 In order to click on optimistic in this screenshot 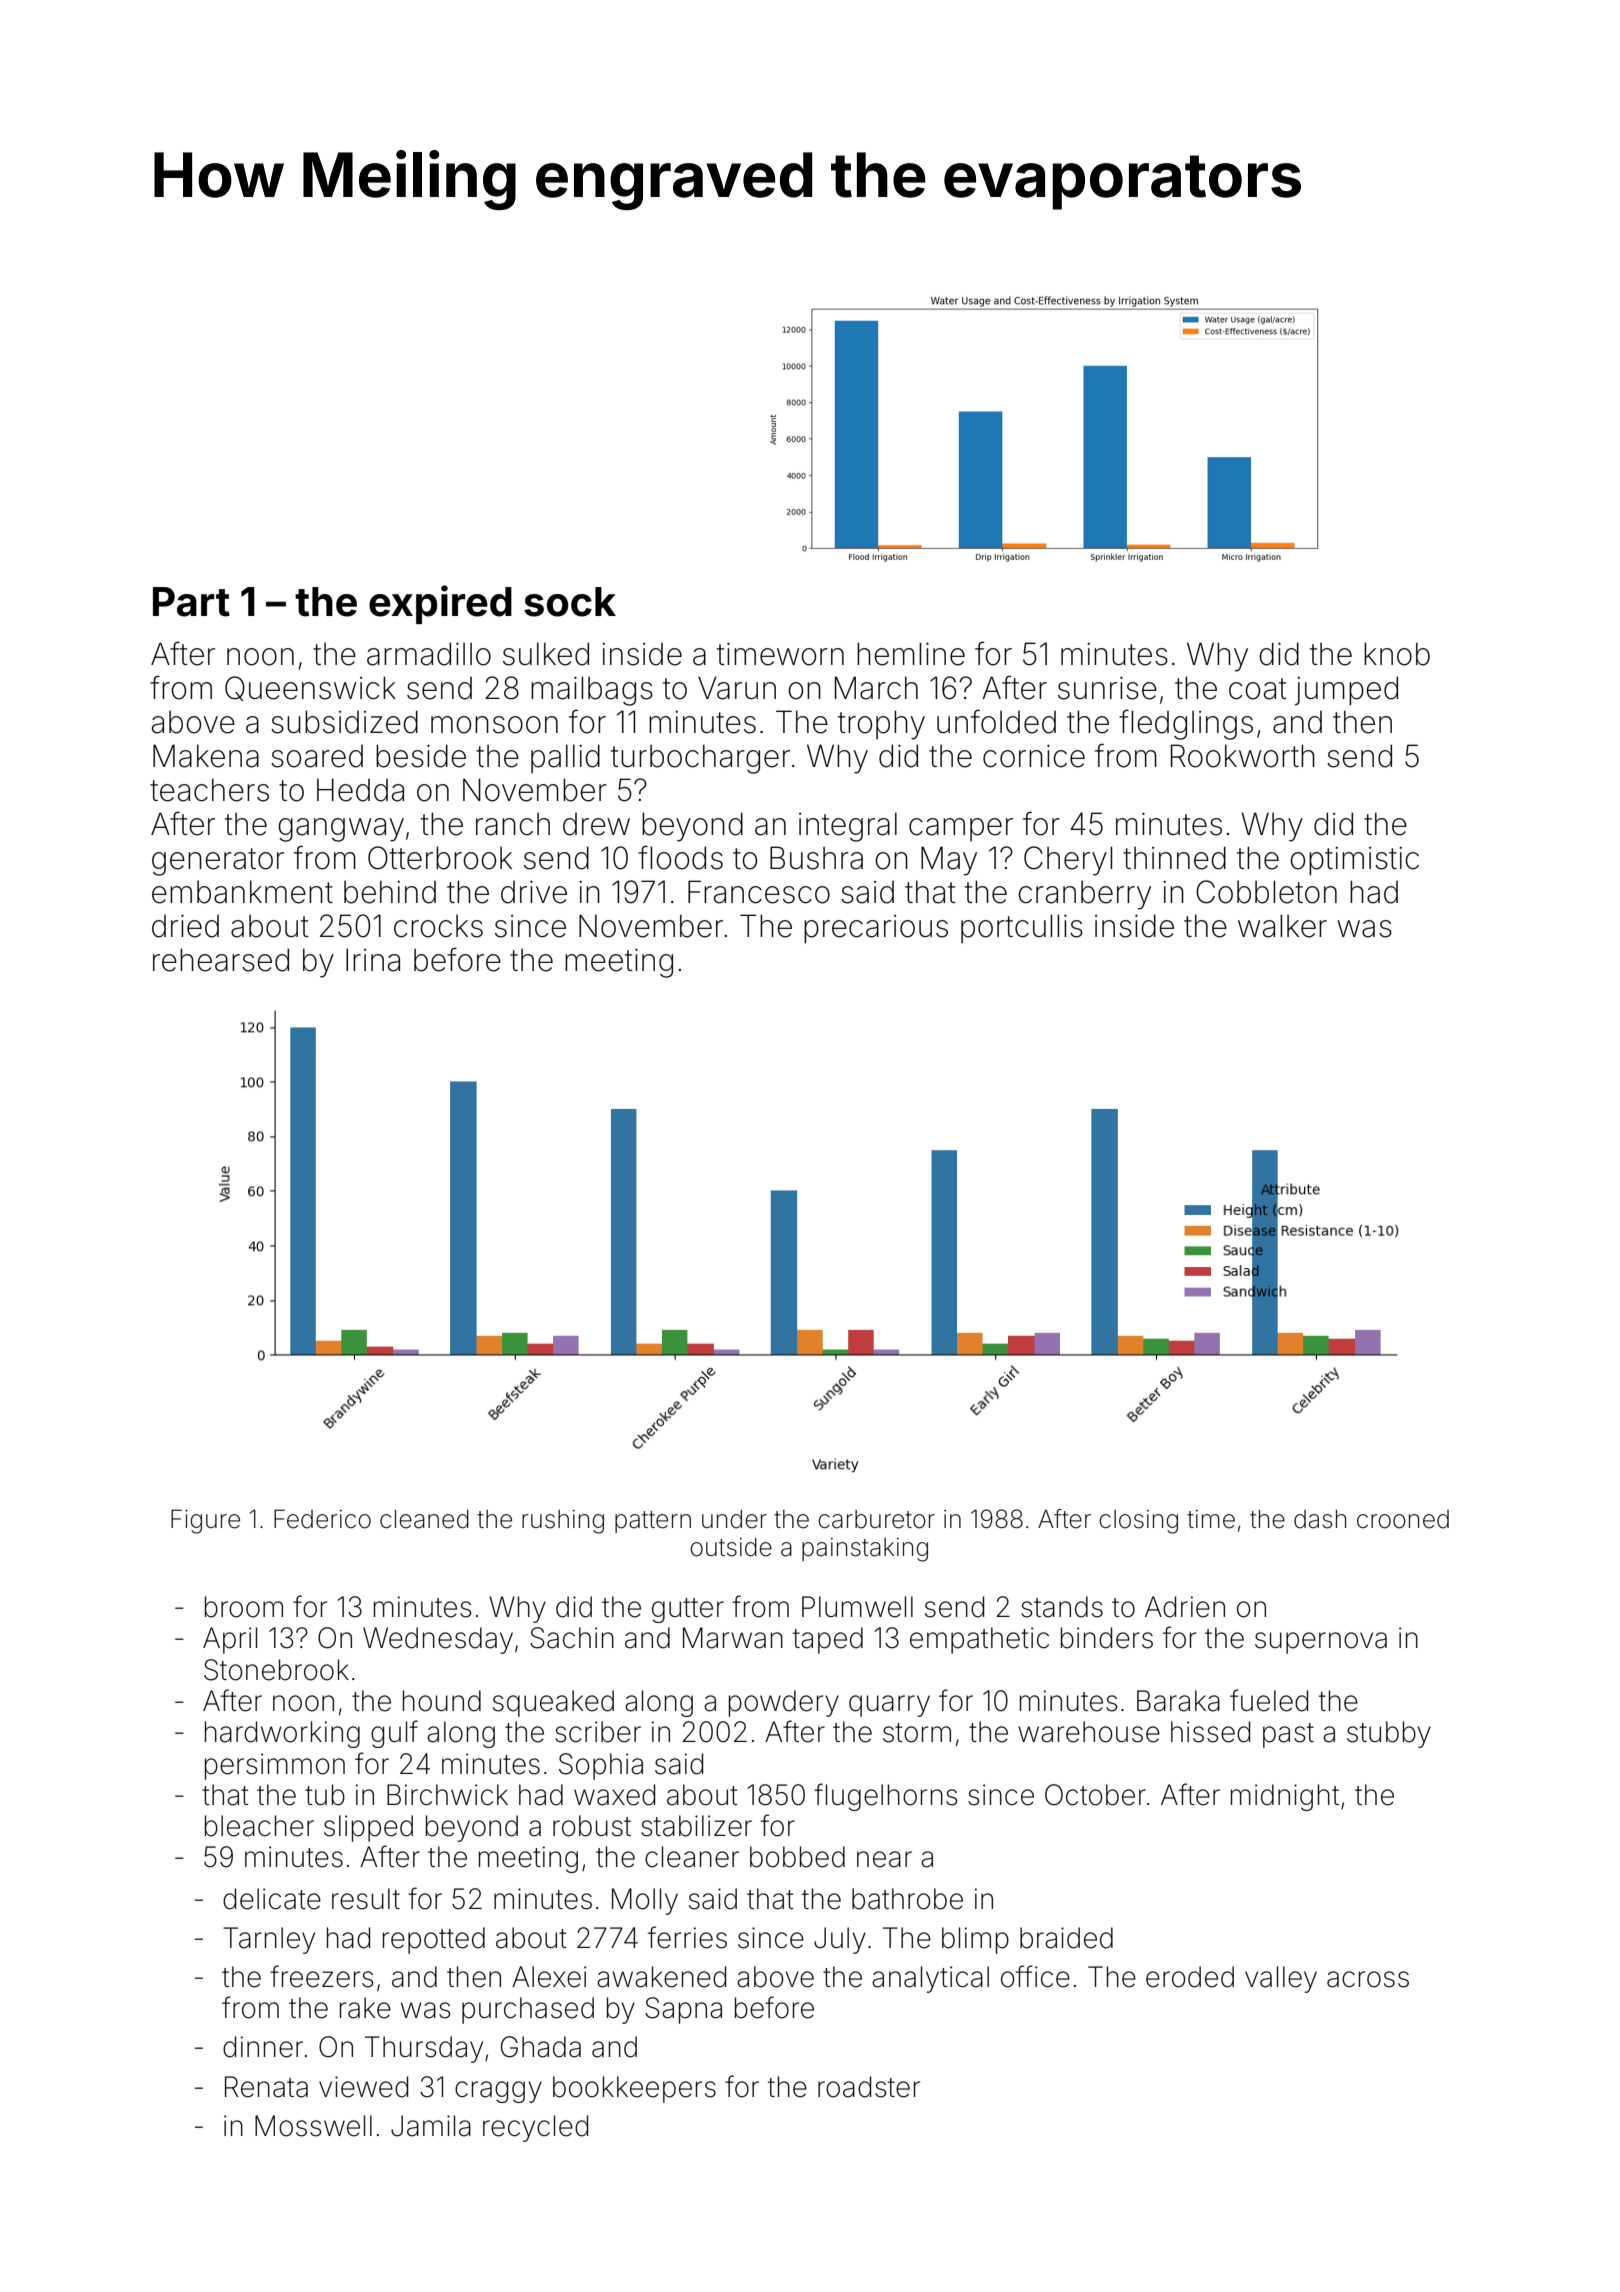, I will do `click(1354, 861)`.
